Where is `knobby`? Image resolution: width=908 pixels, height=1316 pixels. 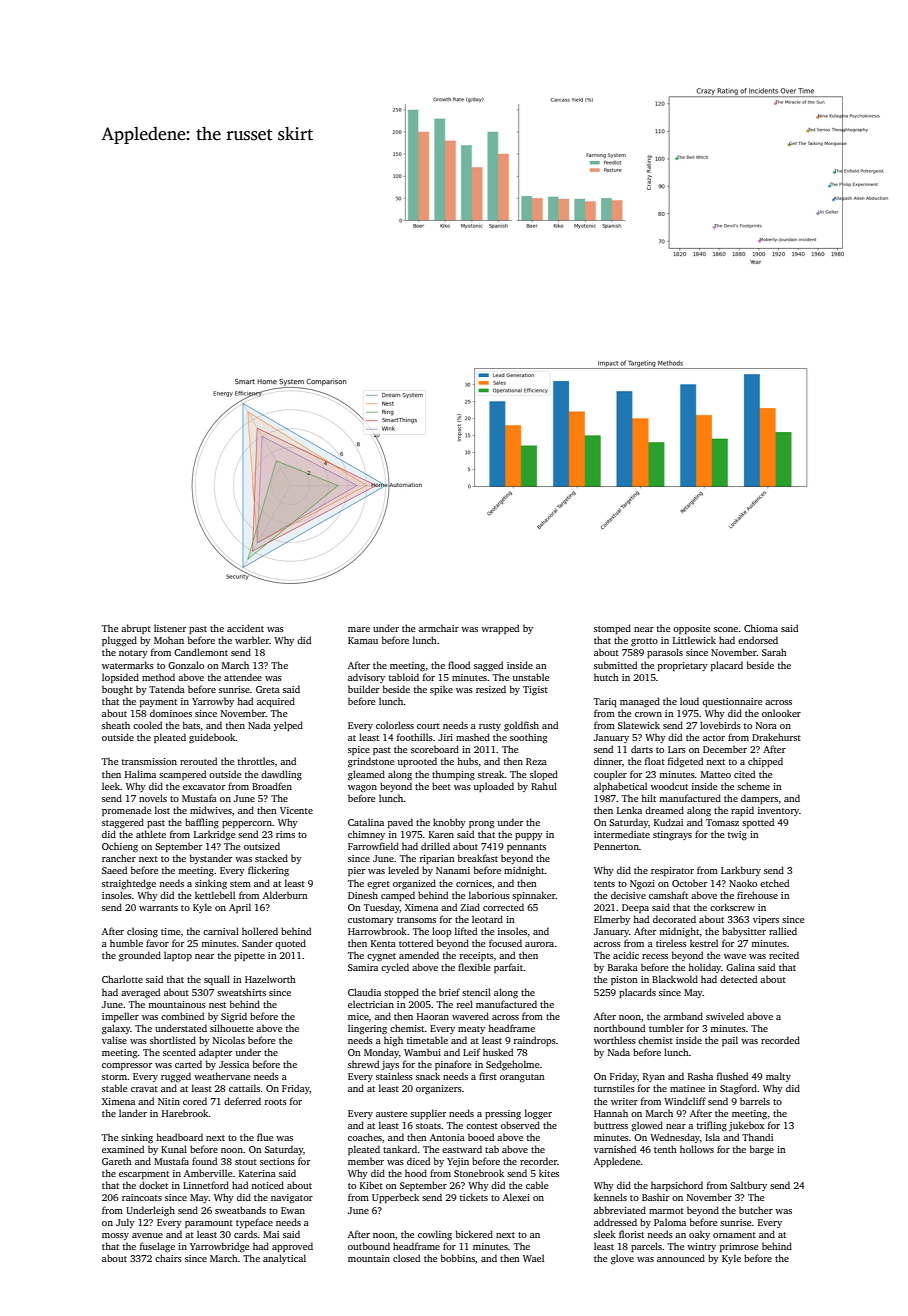 knobby is located at coordinates (449, 823).
